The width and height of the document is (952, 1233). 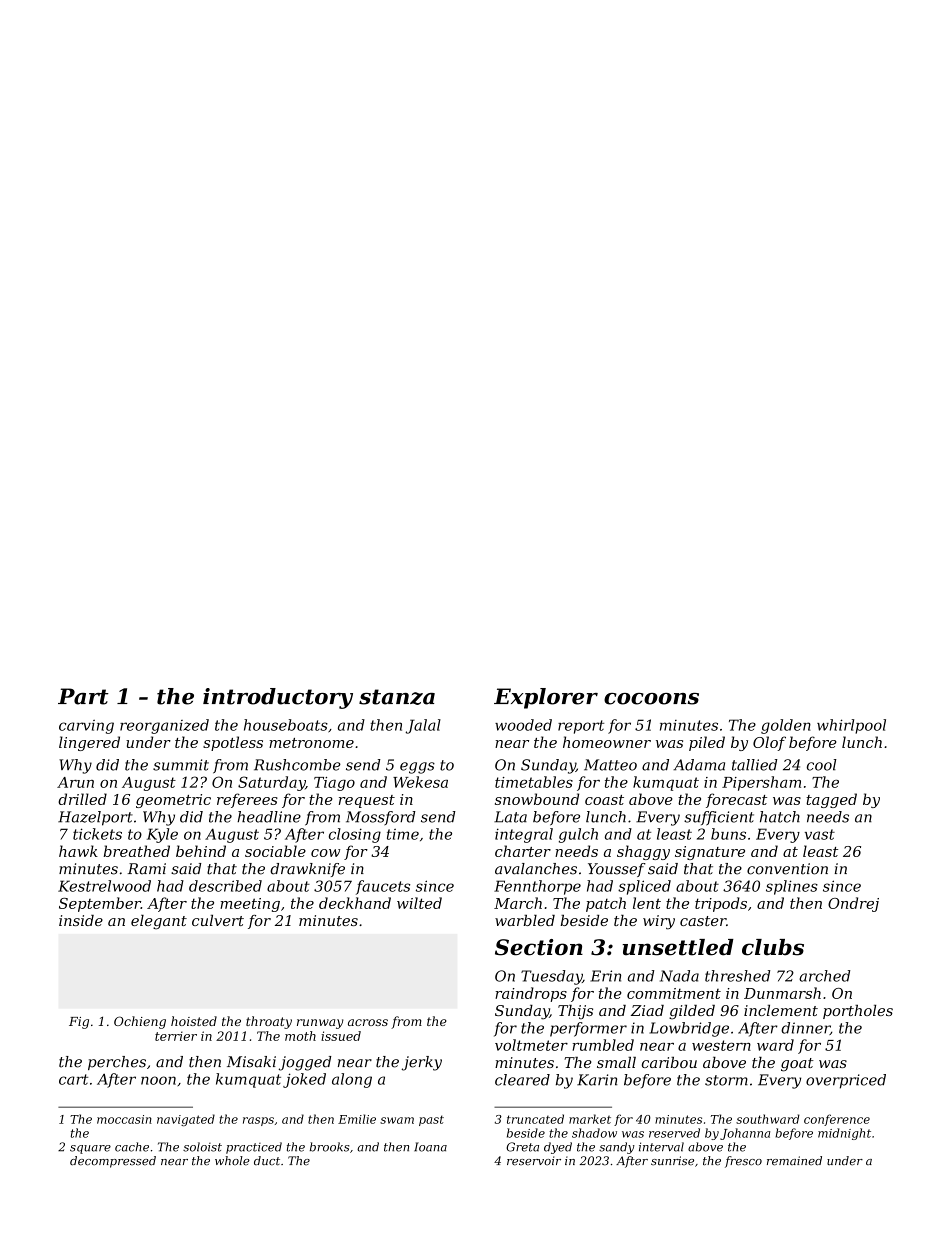 What do you see at coordinates (251, 1062) in the document?
I see `Misaki` at bounding box center [251, 1062].
